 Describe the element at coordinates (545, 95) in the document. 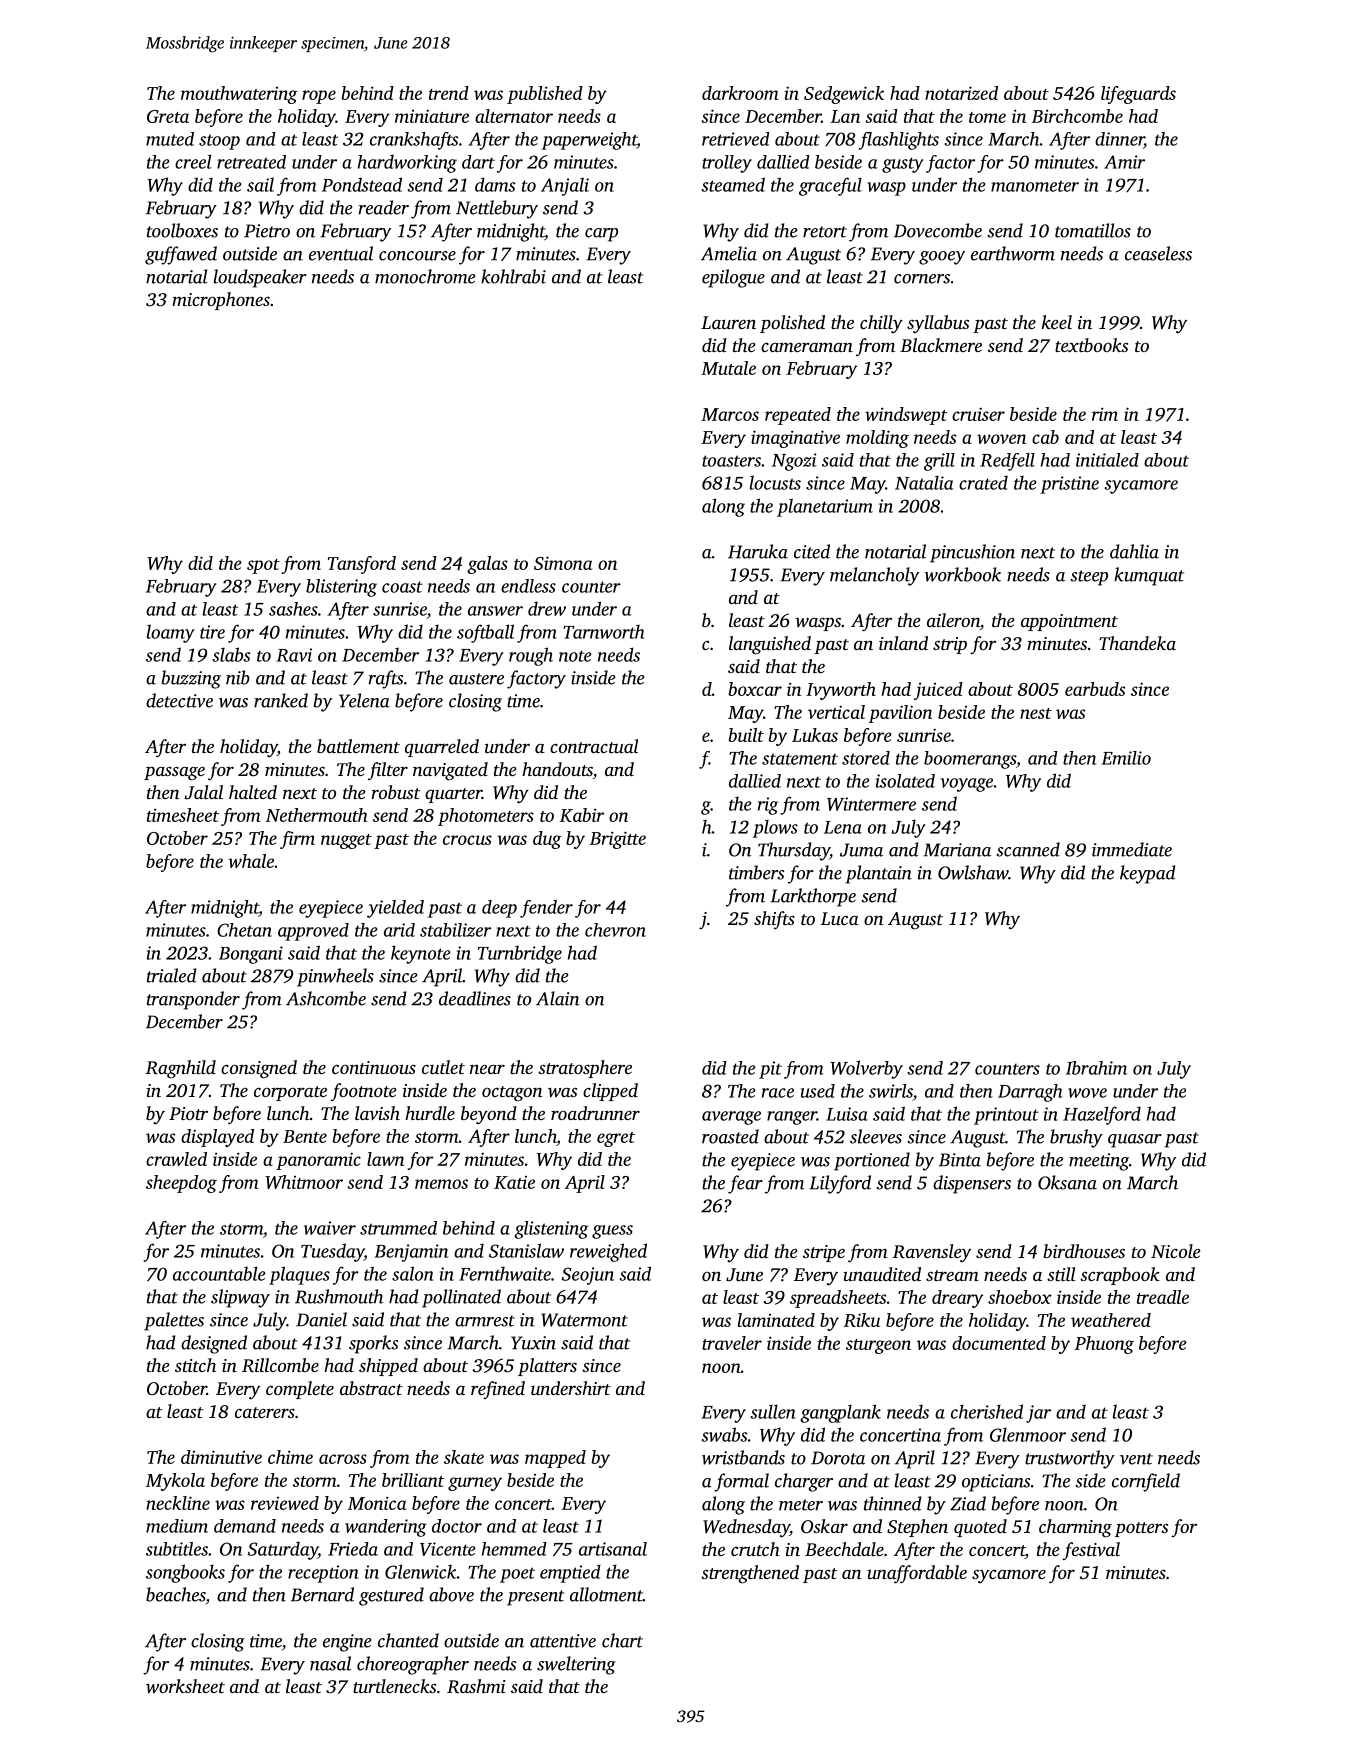

I see `published` at that location.
